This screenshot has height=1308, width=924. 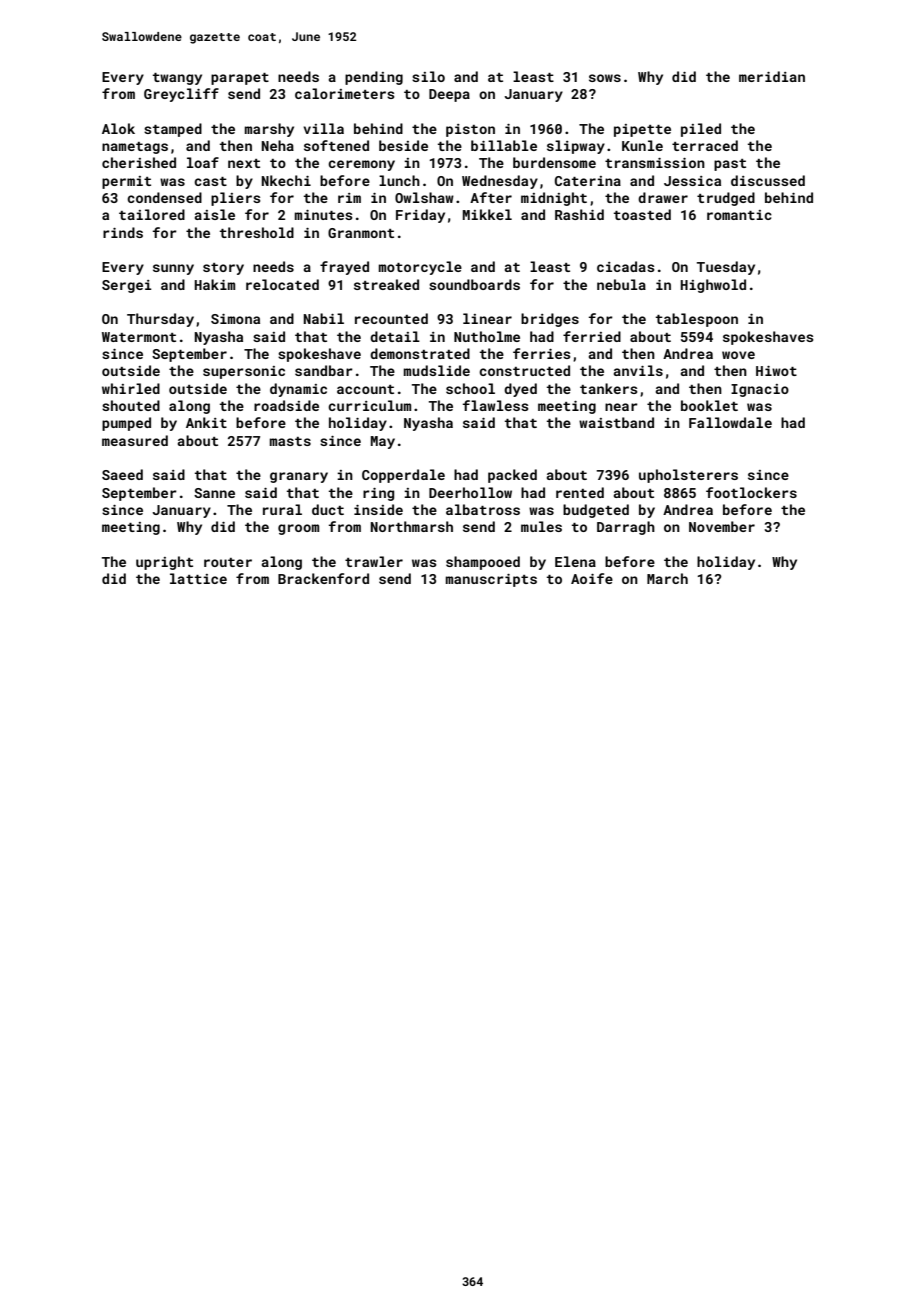 What do you see at coordinates (173, 130) in the screenshot?
I see `stamped` at bounding box center [173, 130].
